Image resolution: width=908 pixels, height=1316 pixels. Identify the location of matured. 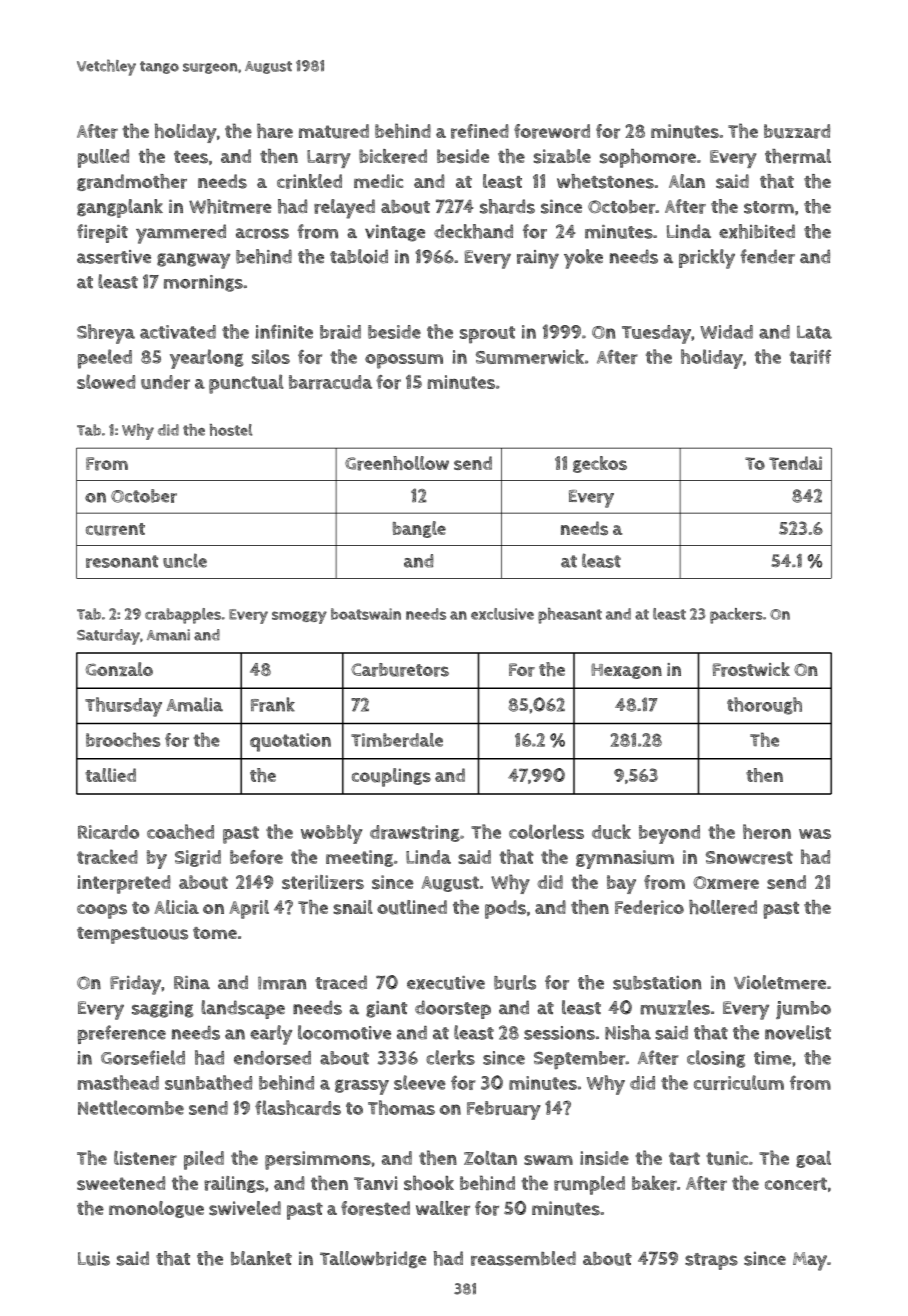
(334, 131).
